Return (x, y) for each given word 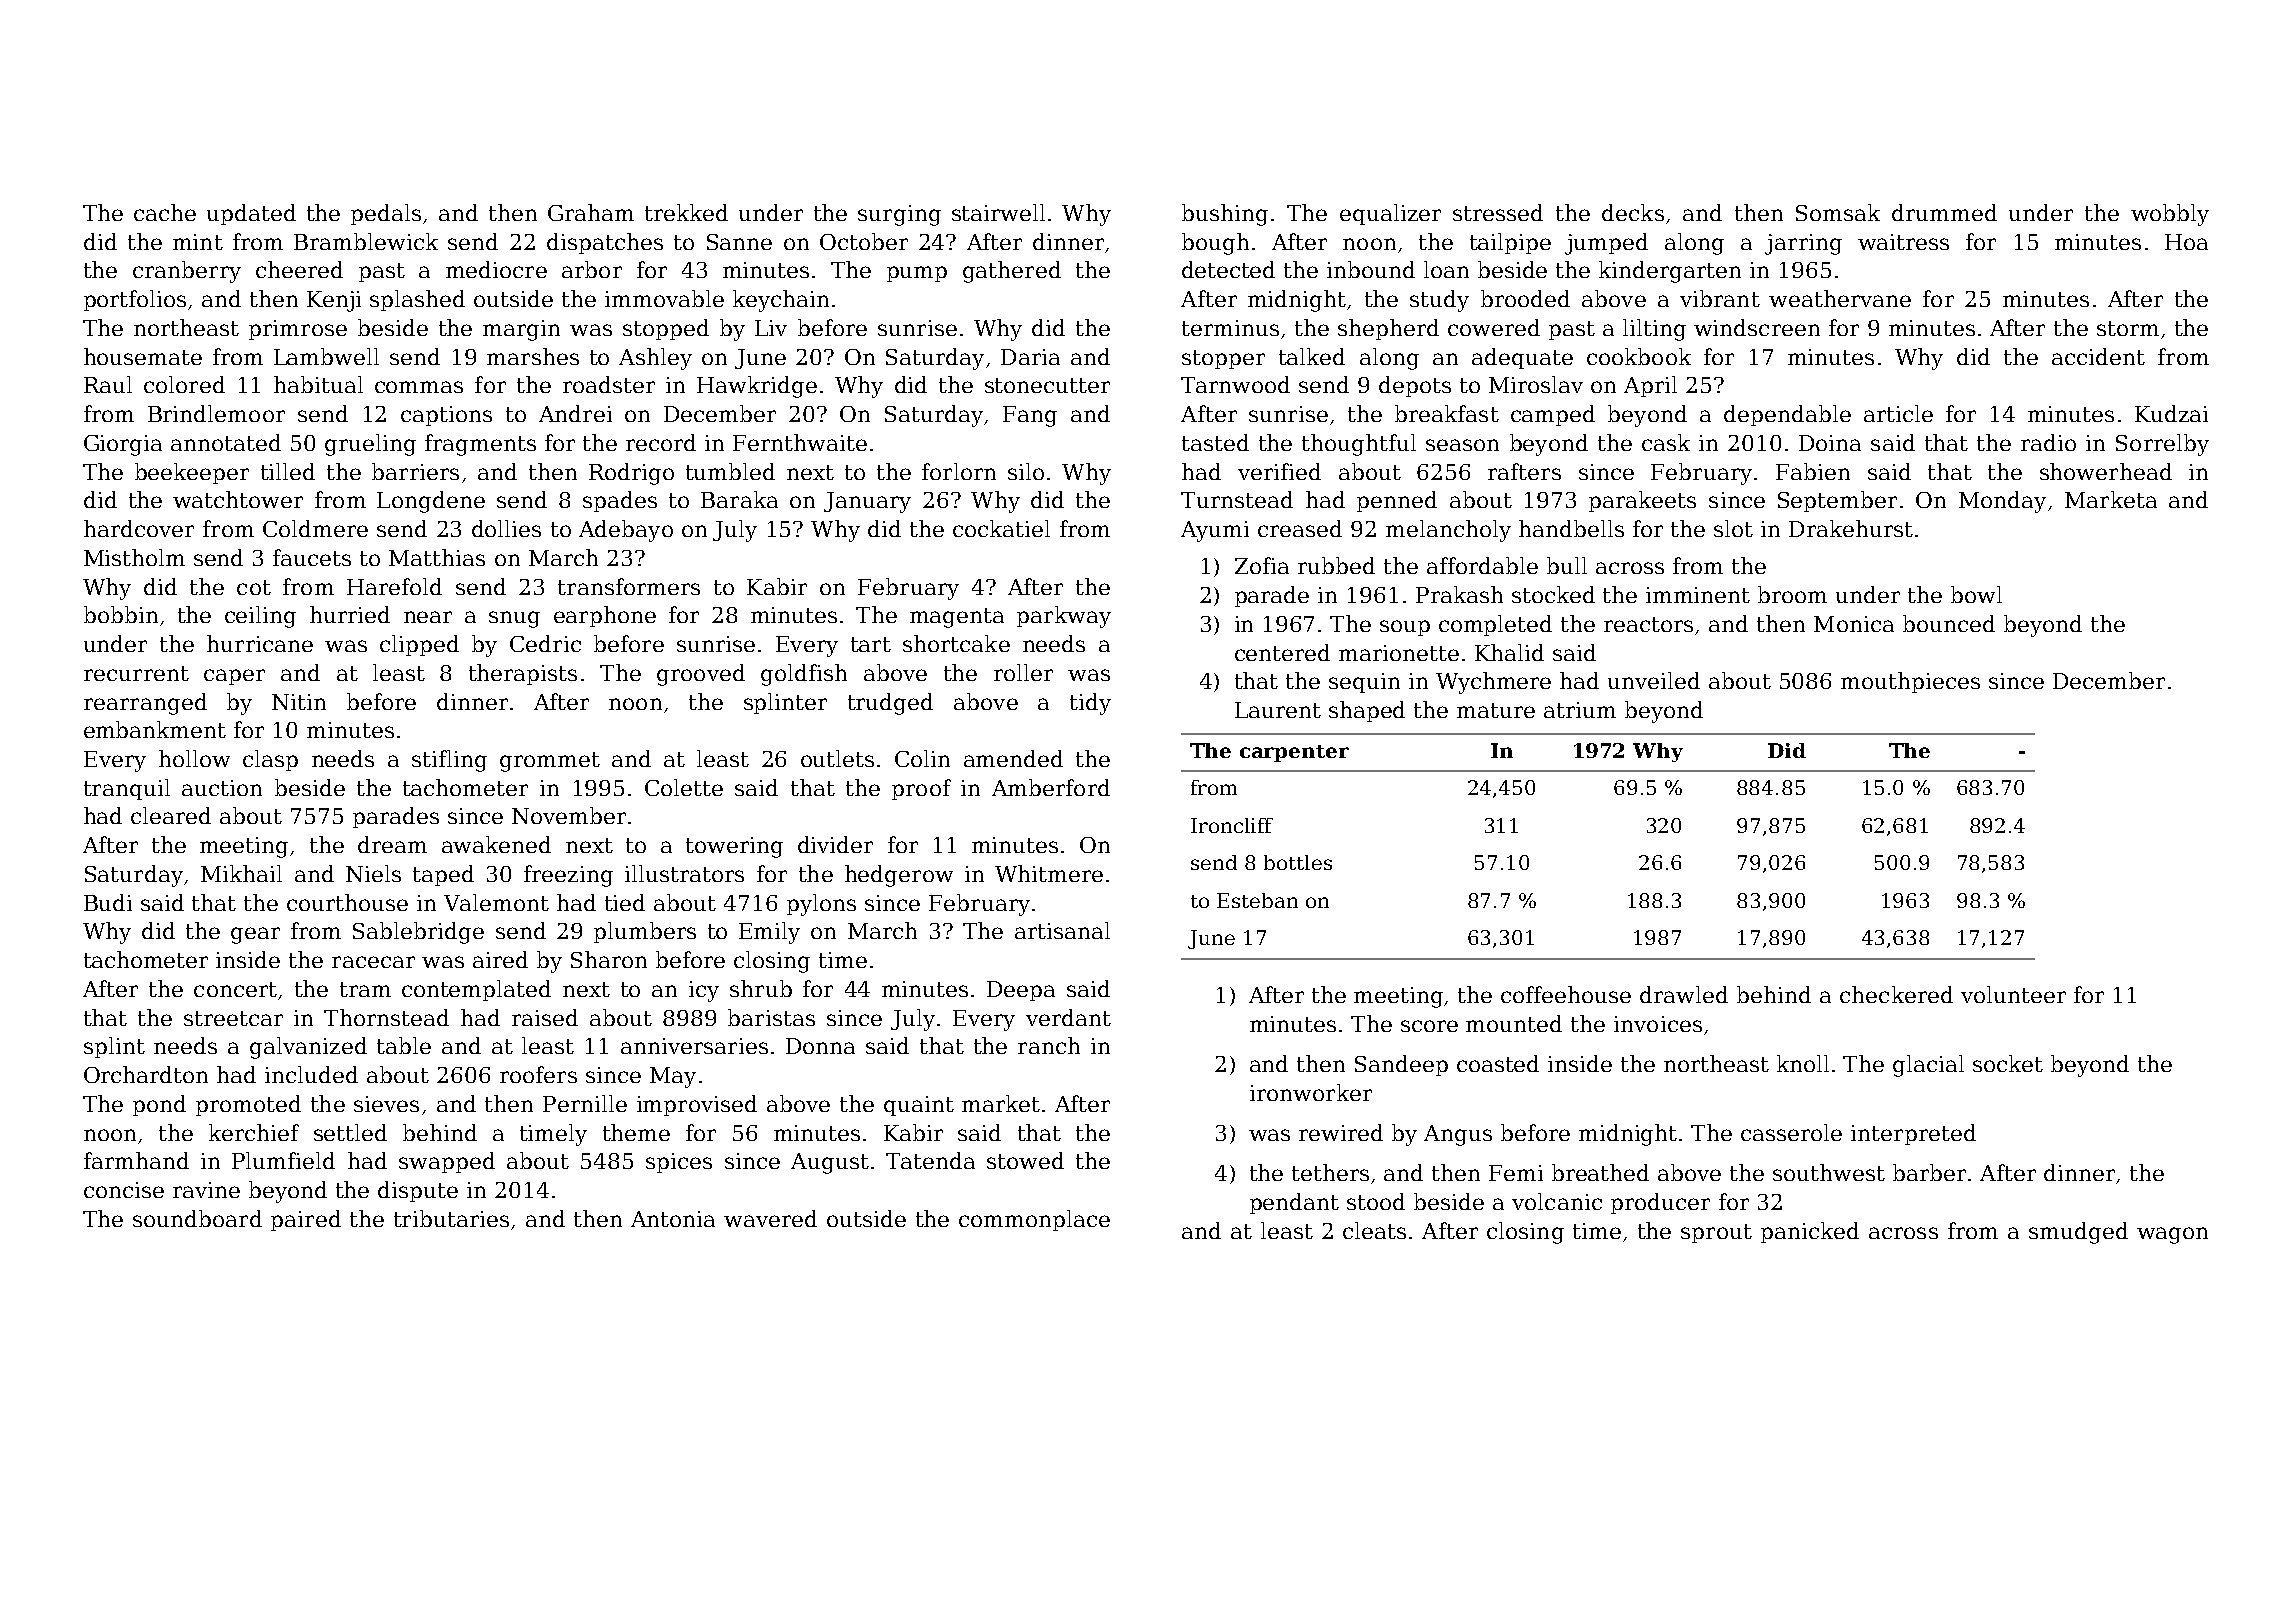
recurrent (136, 673)
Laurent (1278, 710)
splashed (417, 300)
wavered (770, 1218)
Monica (1854, 624)
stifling (449, 761)
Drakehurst (1851, 528)
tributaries (451, 1218)
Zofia (1262, 565)
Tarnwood (1235, 384)
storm (2128, 328)
